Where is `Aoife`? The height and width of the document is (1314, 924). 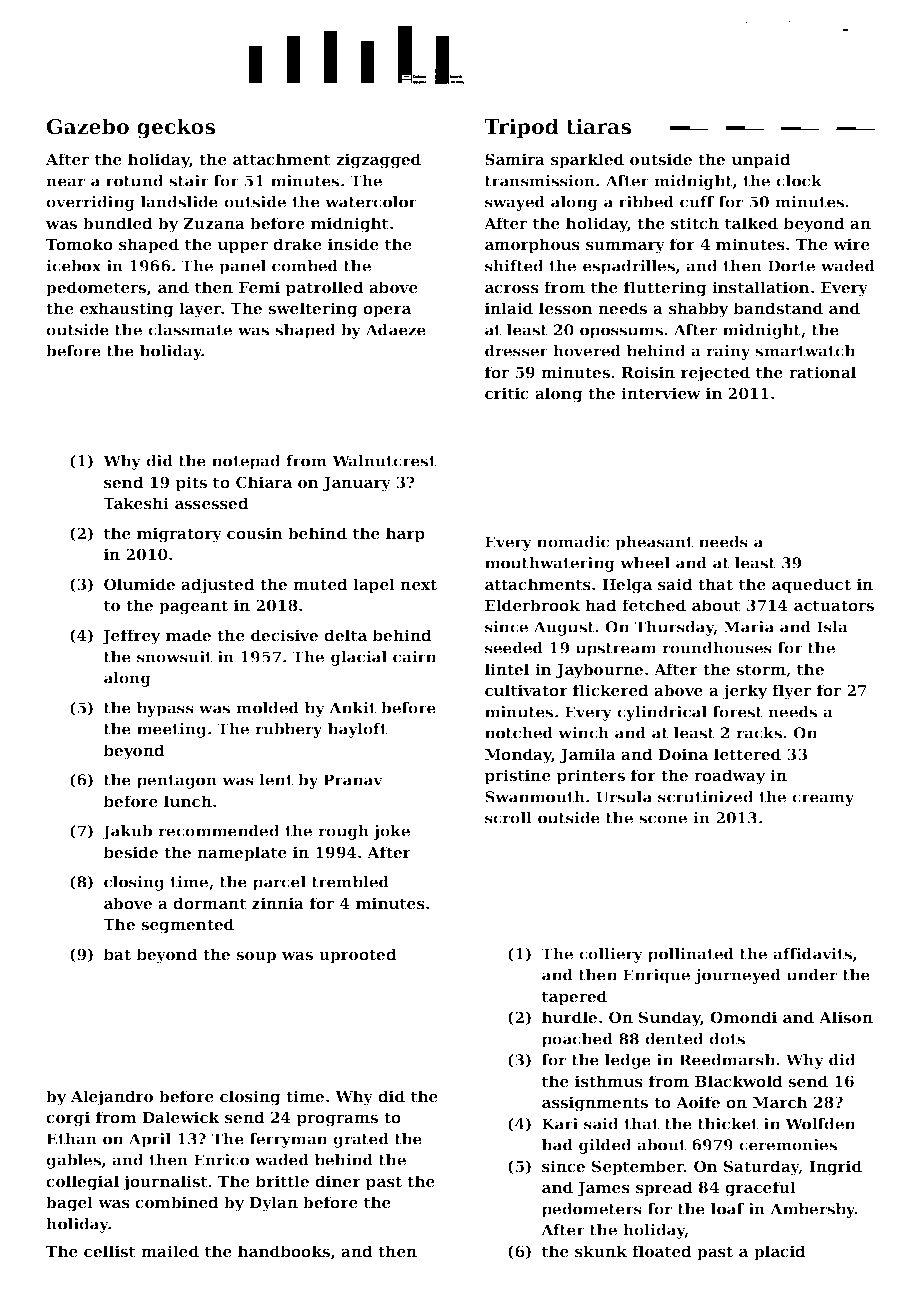 Aoife is located at coordinates (698, 1102).
